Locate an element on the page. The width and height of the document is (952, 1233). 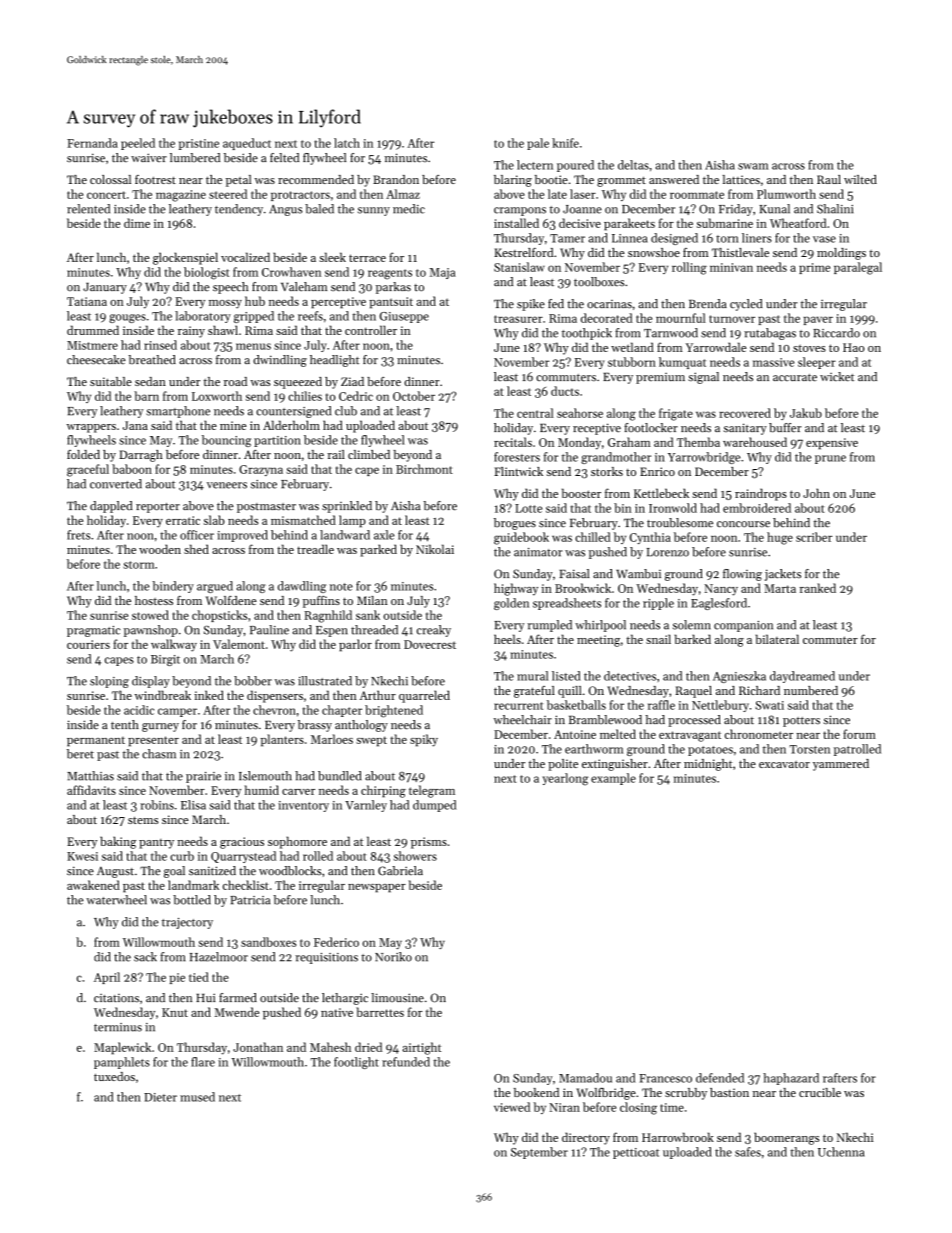
Dieter is located at coordinates (160, 1097).
